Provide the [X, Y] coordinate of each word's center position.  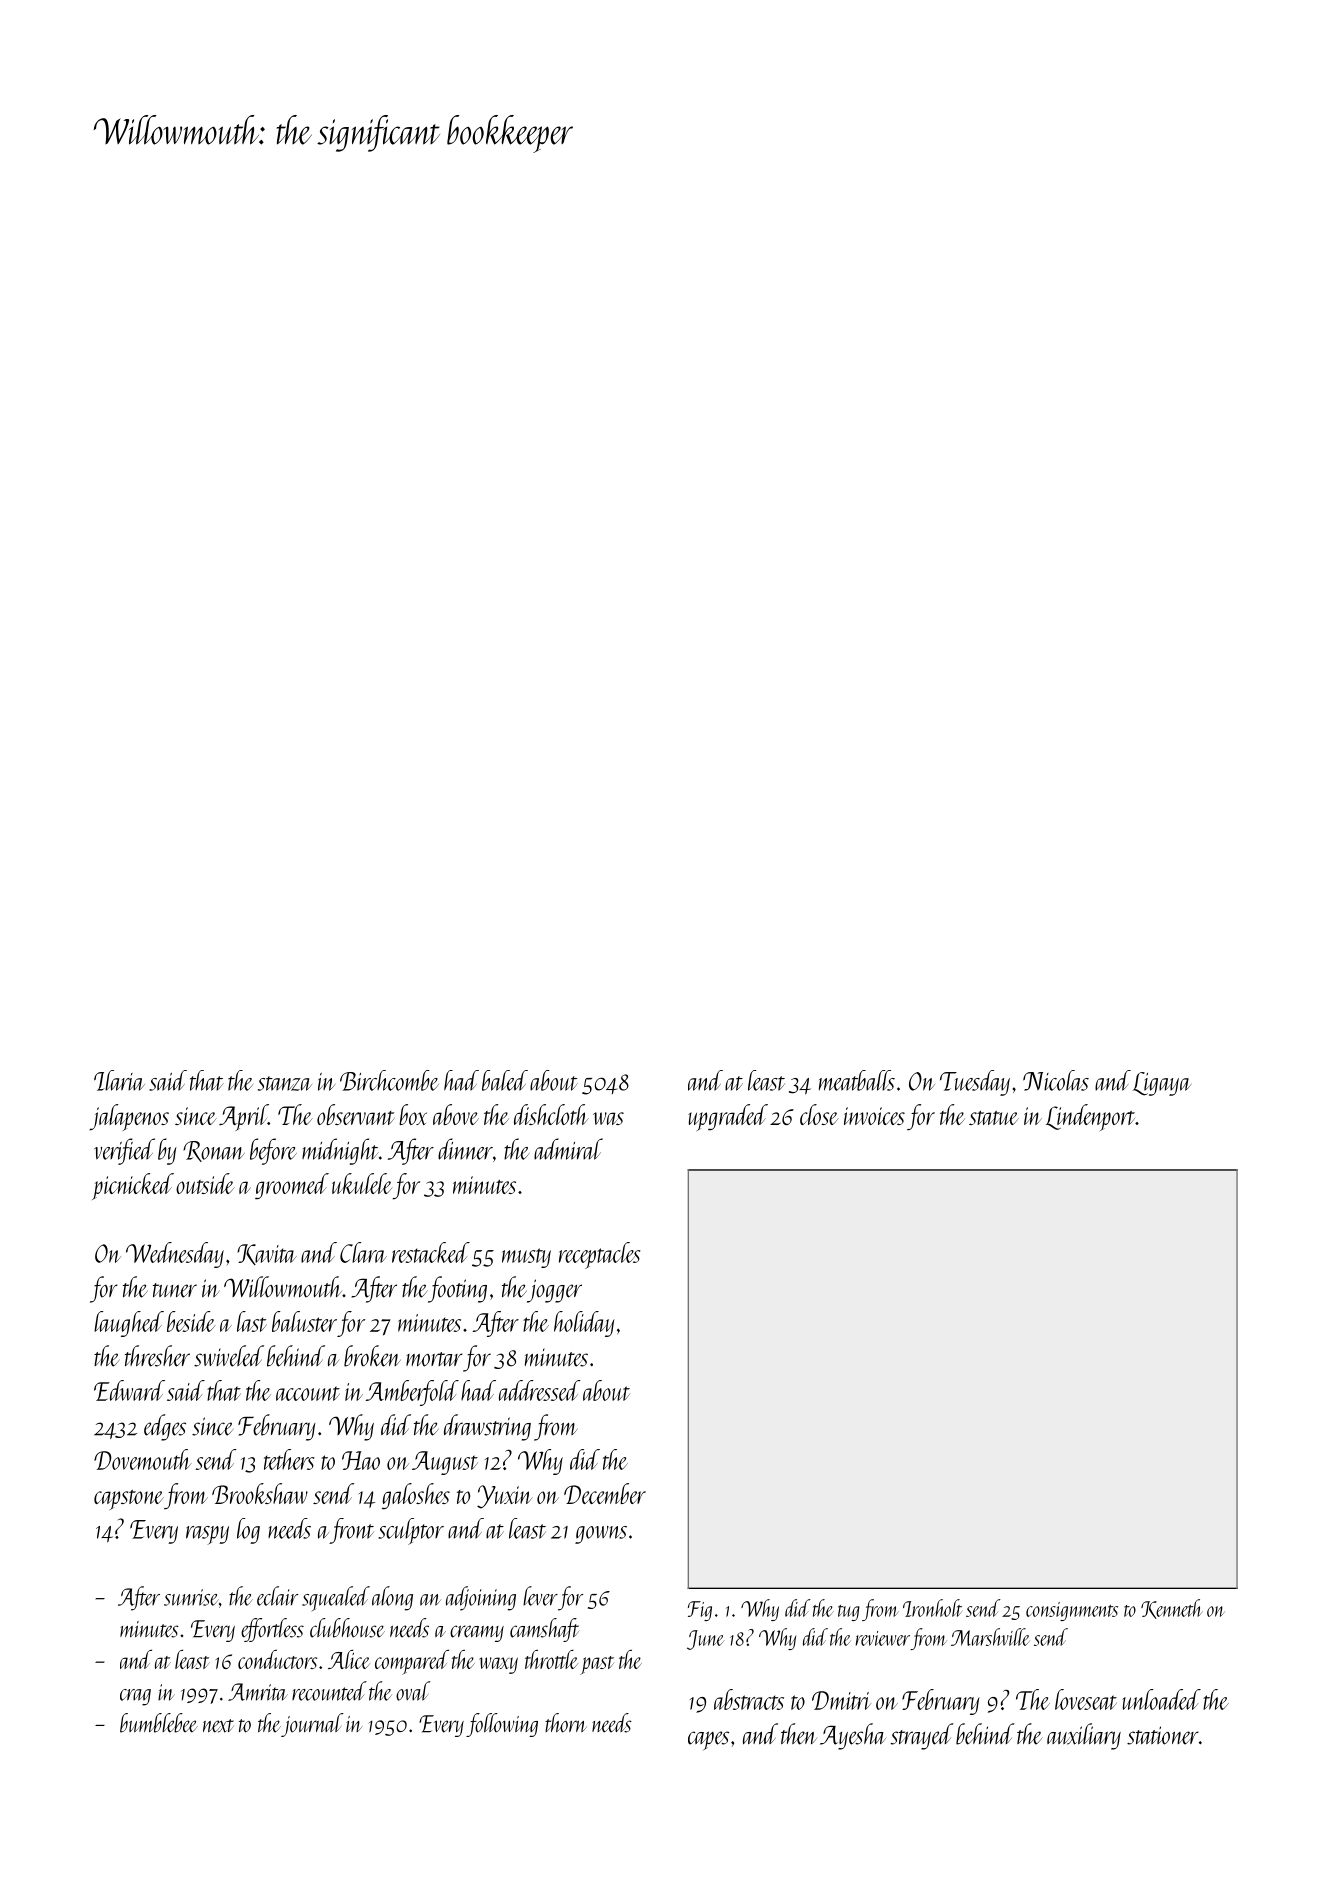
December [605, 1493]
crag [135, 1697]
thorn [566, 1723]
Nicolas [1056, 1080]
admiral [568, 1149]
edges [165, 1427]
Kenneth [1172, 1609]
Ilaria [119, 1080]
